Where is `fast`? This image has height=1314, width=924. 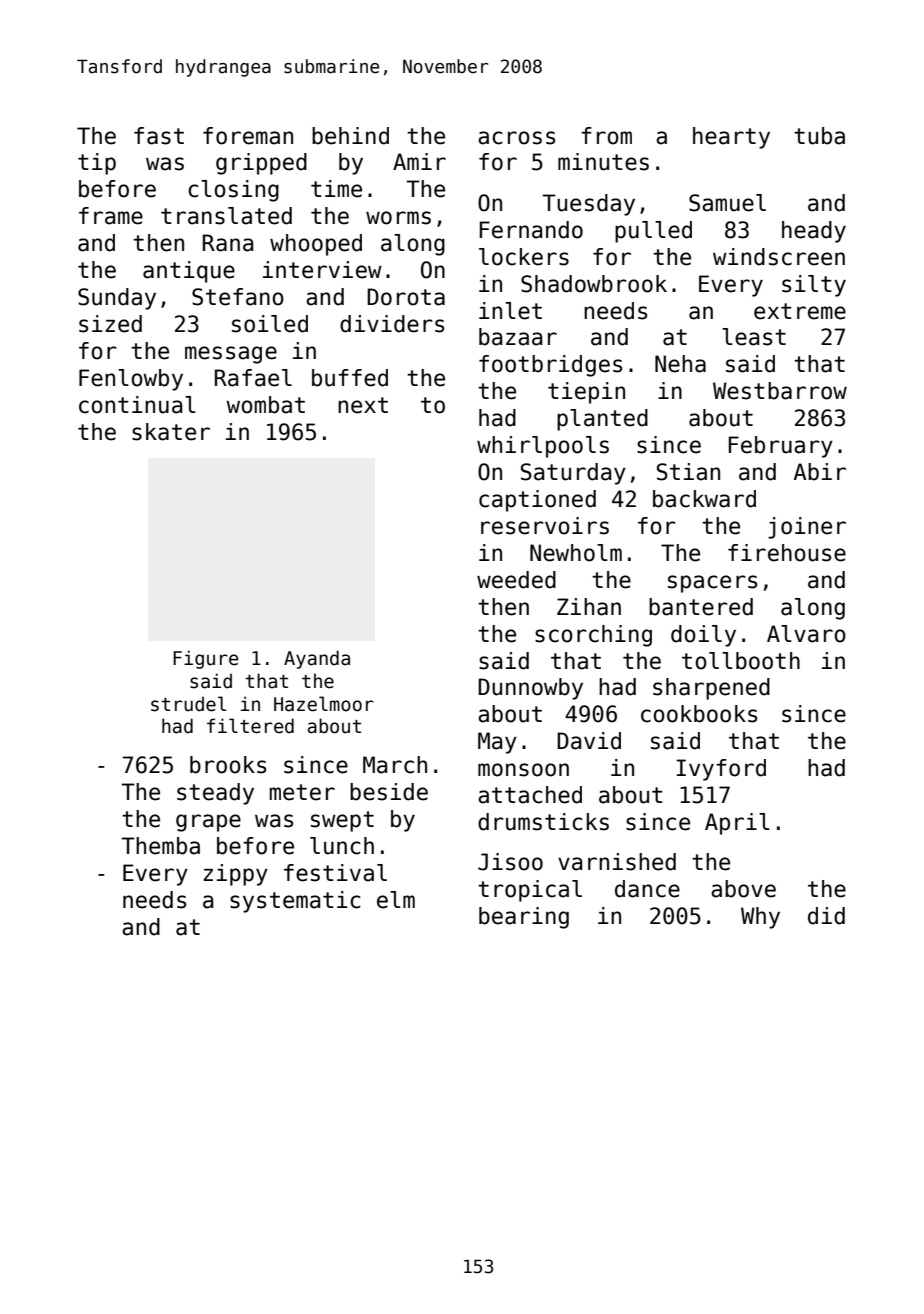 fast is located at coordinates (159, 136).
